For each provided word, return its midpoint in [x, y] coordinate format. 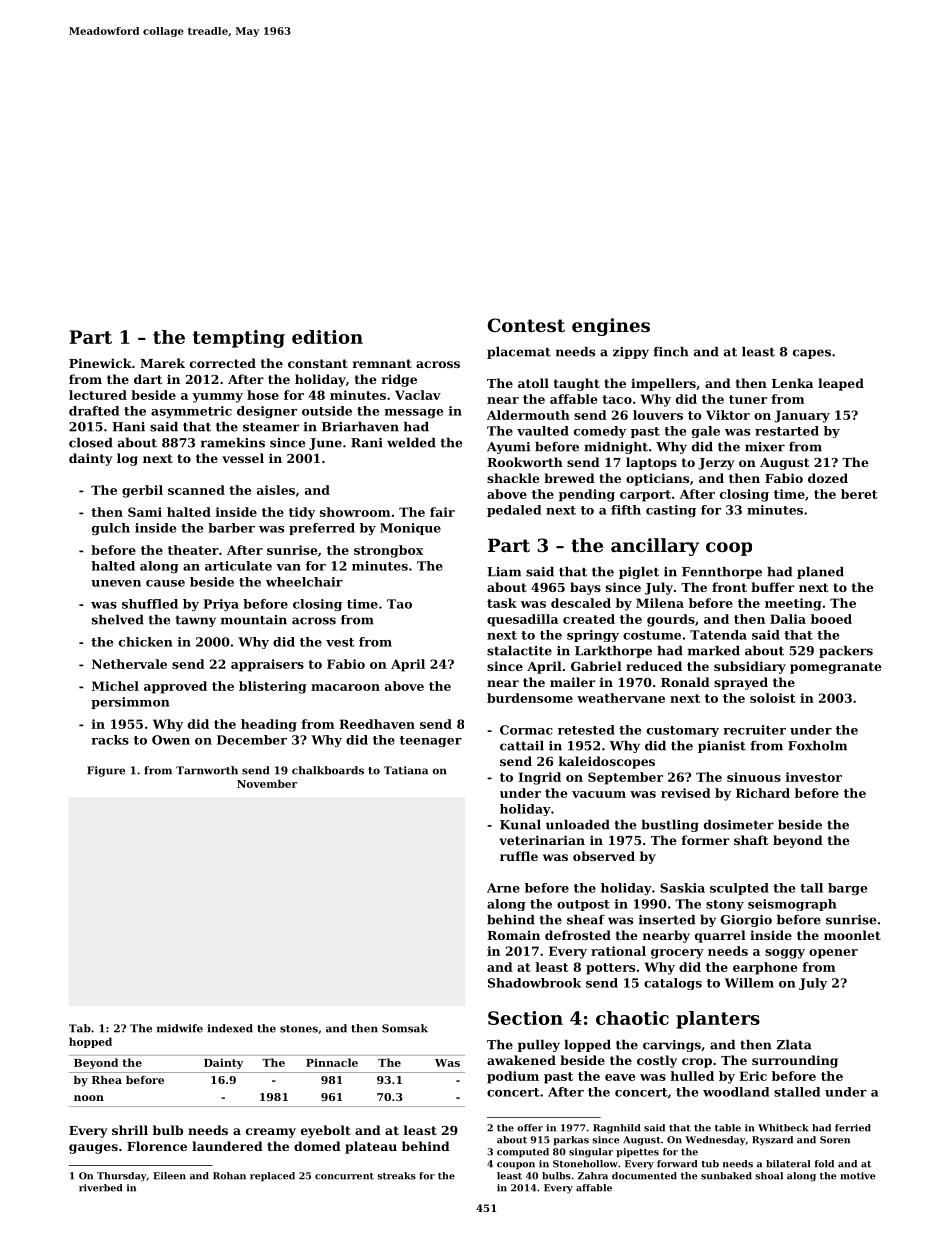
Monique [410, 529]
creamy [271, 1133]
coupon [516, 1165]
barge [847, 889]
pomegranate [836, 668]
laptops [651, 463]
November [267, 783]
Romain [513, 935]
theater [193, 550]
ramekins [233, 443]
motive [857, 1176]
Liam [504, 572]
